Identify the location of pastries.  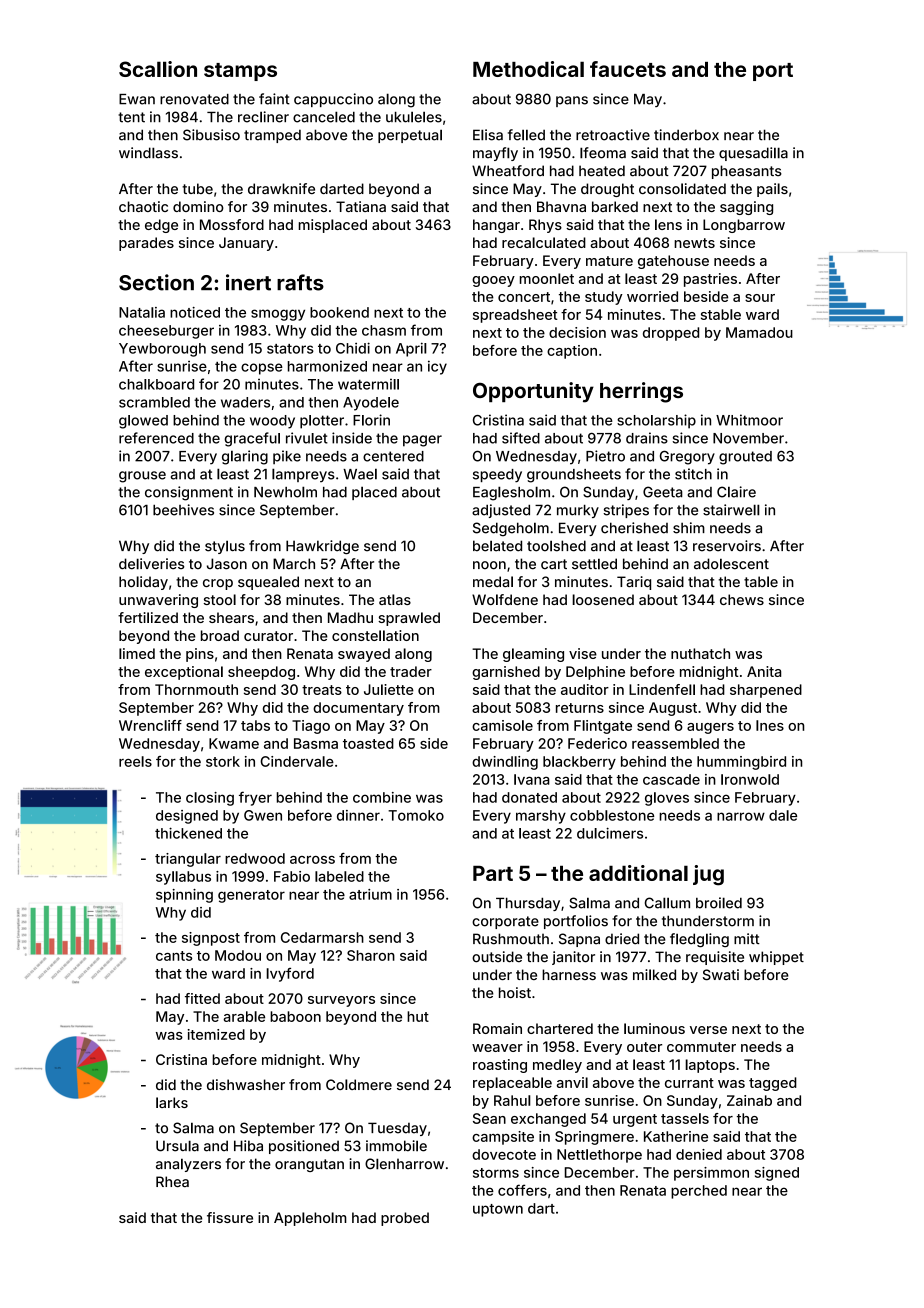
(710, 280).
